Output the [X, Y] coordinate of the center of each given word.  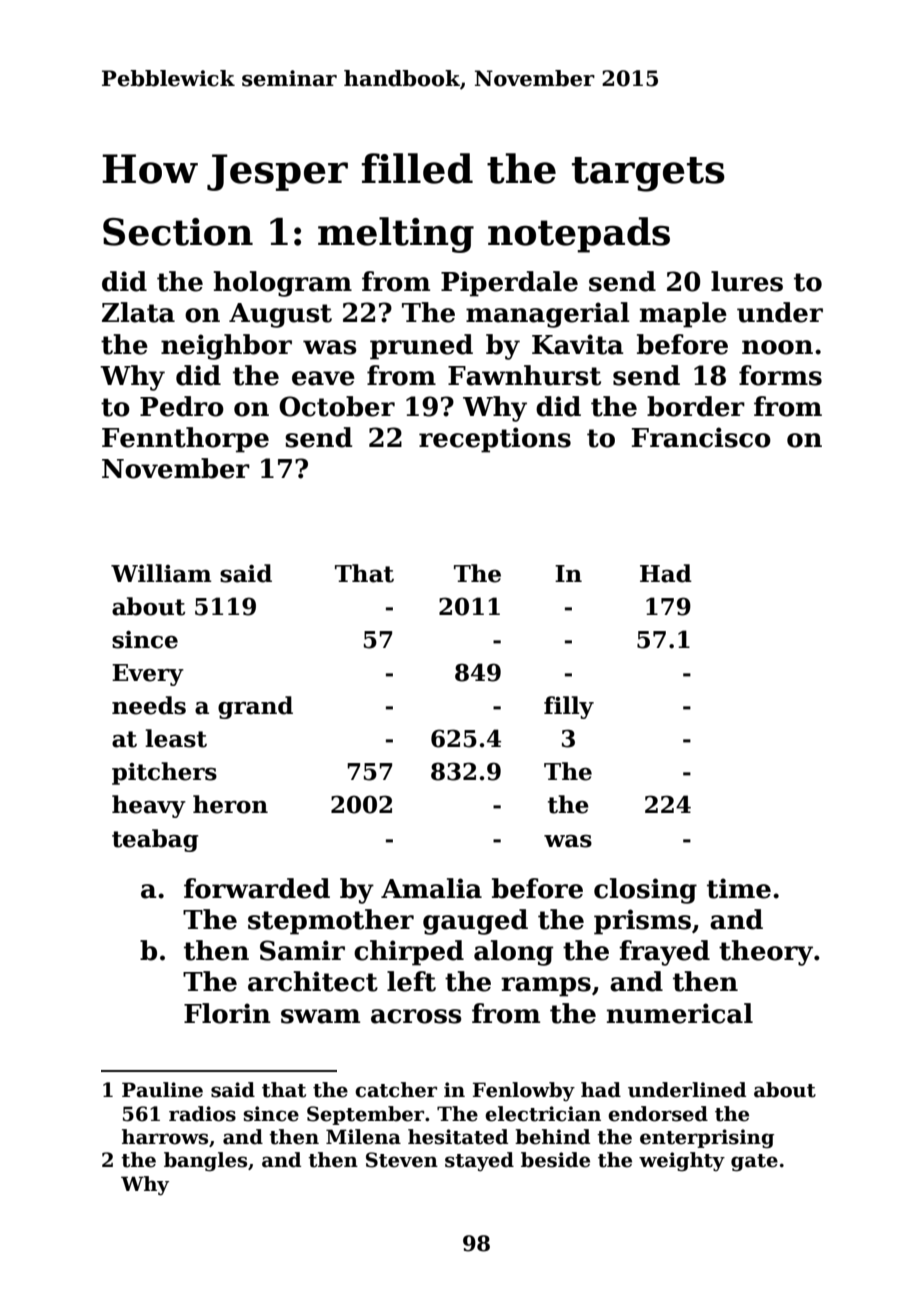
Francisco [701, 437]
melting [396, 235]
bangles [205, 1162]
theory [766, 953]
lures [747, 281]
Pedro [182, 406]
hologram [283, 284]
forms [780, 375]
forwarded [257, 888]
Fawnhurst [524, 375]
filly [569, 707]
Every [148, 675]
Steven [402, 1160]
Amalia [431, 888]
